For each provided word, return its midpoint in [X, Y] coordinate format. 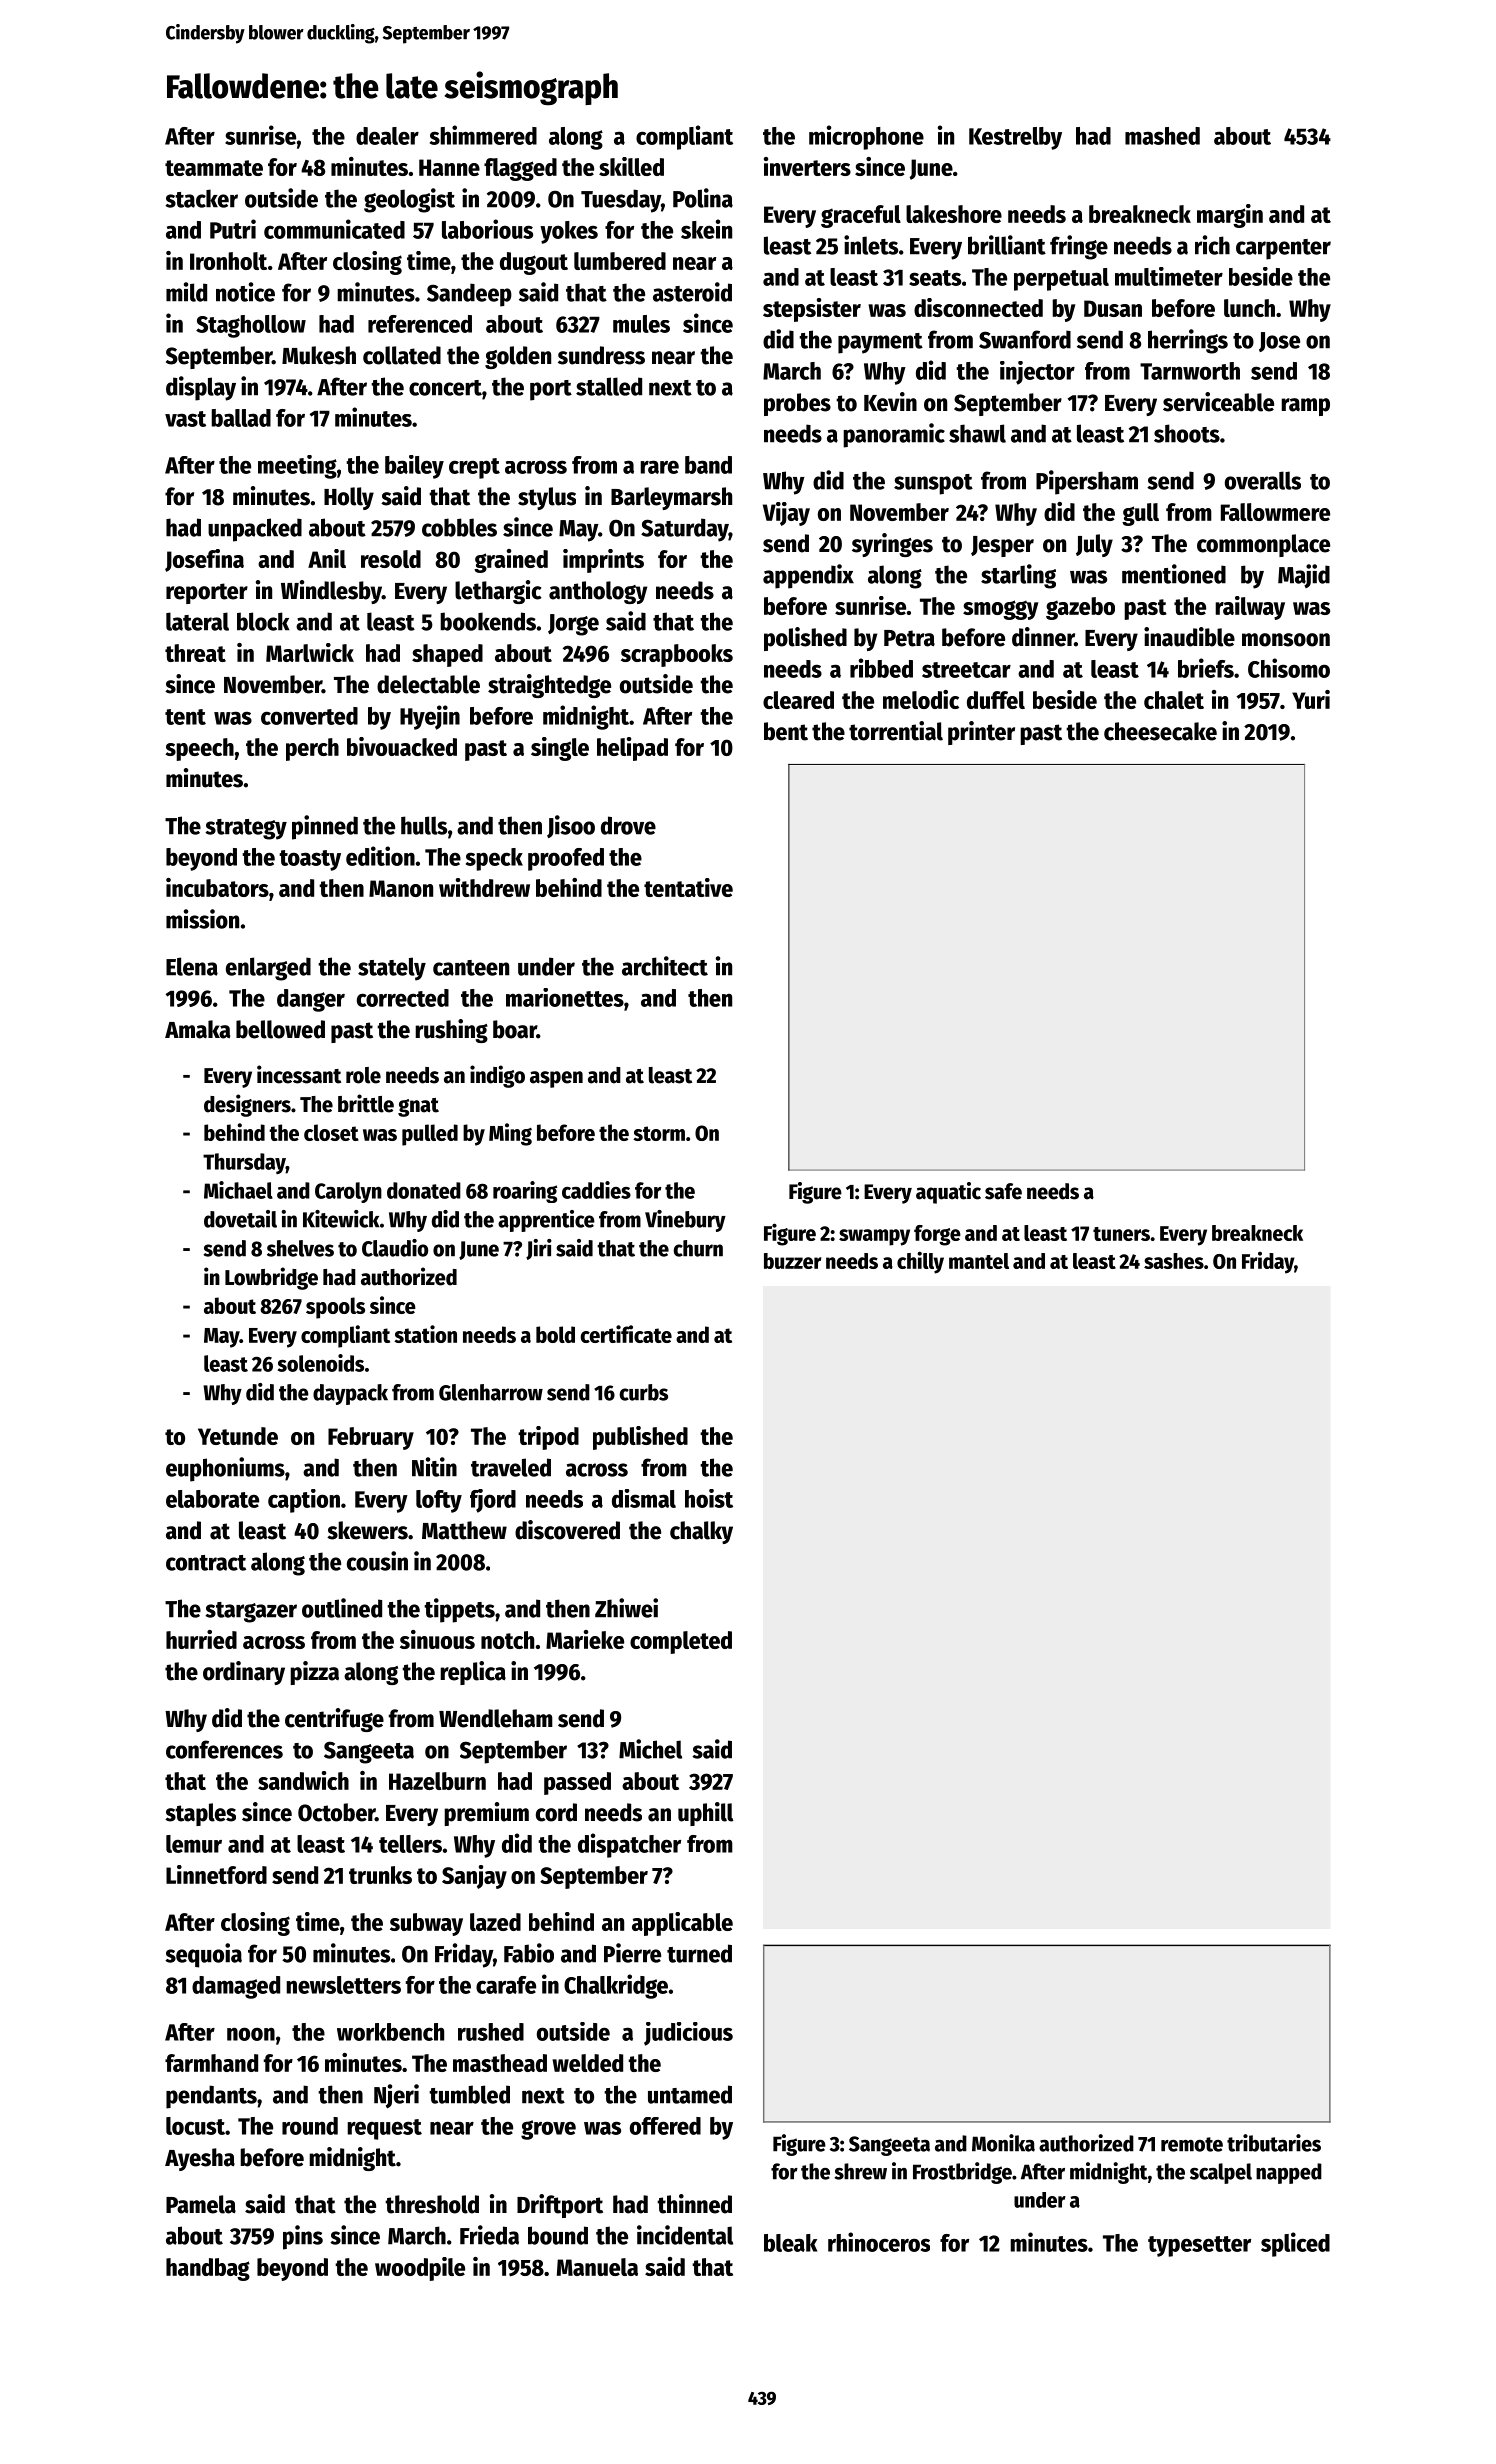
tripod [548, 1438]
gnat [418, 1107]
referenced [420, 324]
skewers [367, 1530]
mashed [1162, 136]
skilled [631, 166]
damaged [236, 1987]
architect [665, 966]
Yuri [1311, 699]
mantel [979, 1261]
